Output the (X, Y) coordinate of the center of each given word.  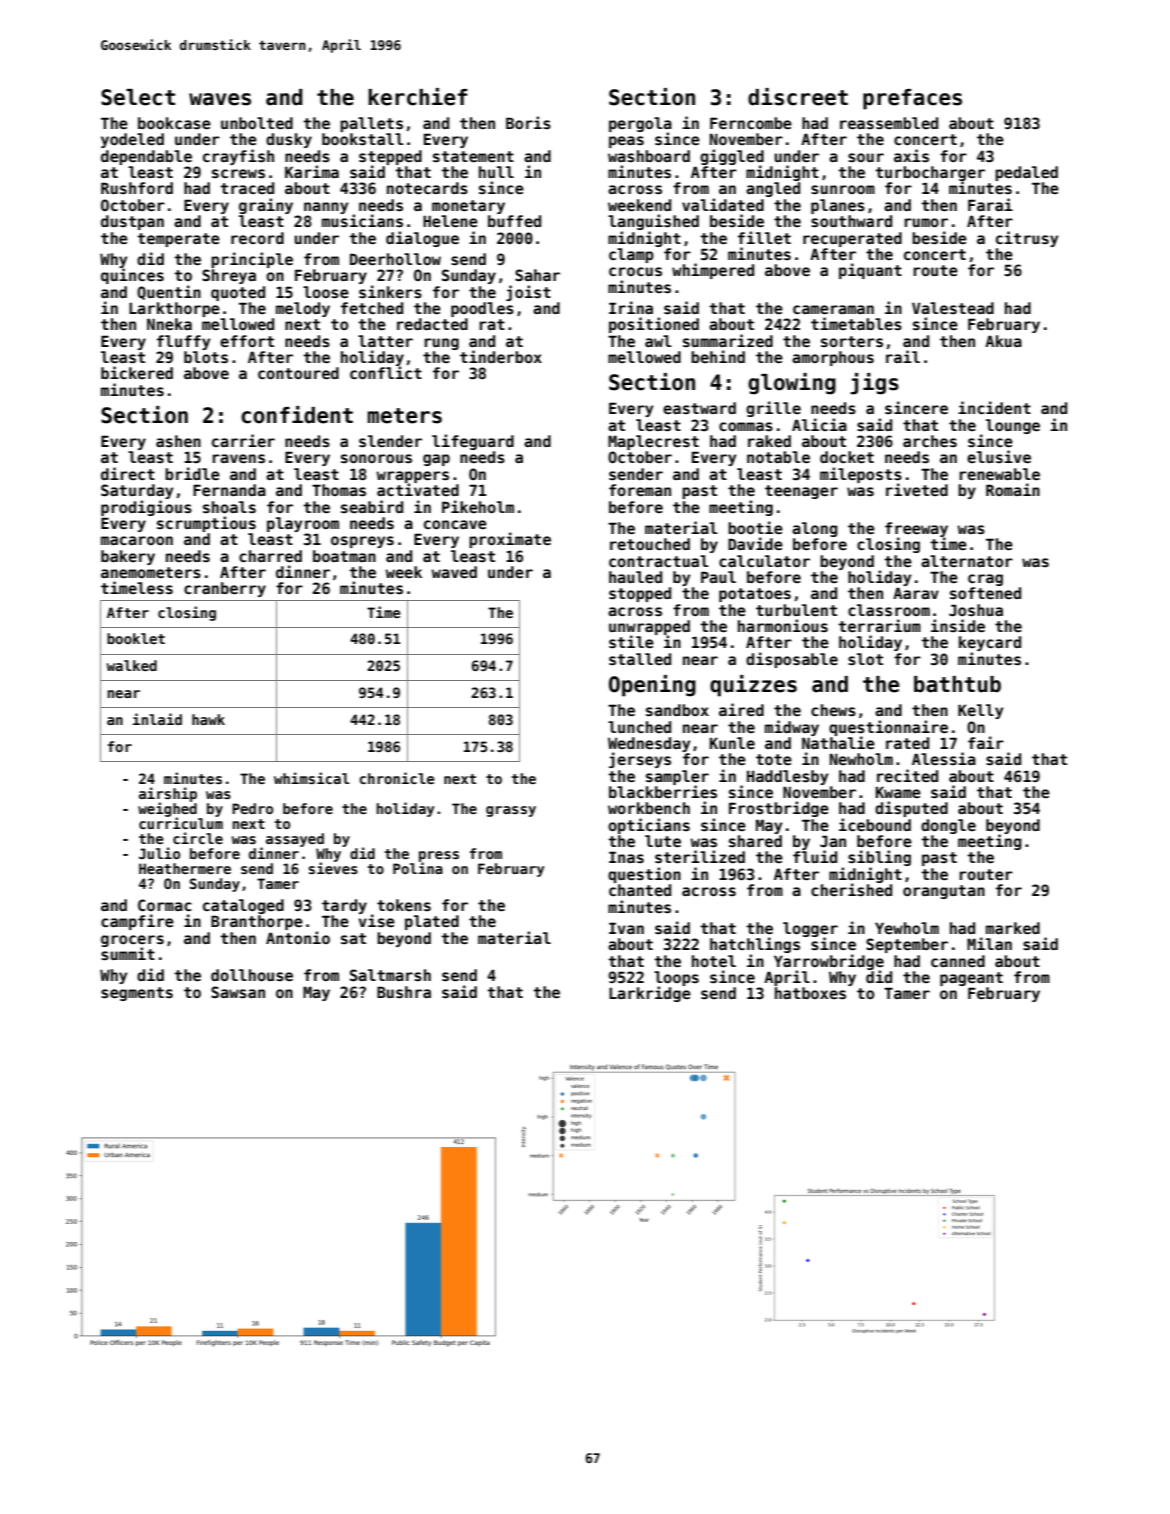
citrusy (1027, 239)
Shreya (229, 276)
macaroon (137, 540)
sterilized (700, 856)
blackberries (663, 791)
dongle (948, 826)
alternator (967, 561)
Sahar (537, 275)
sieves (333, 868)
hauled (635, 577)
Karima (312, 171)
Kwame (898, 792)
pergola (640, 125)
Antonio (298, 937)
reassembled (889, 123)
